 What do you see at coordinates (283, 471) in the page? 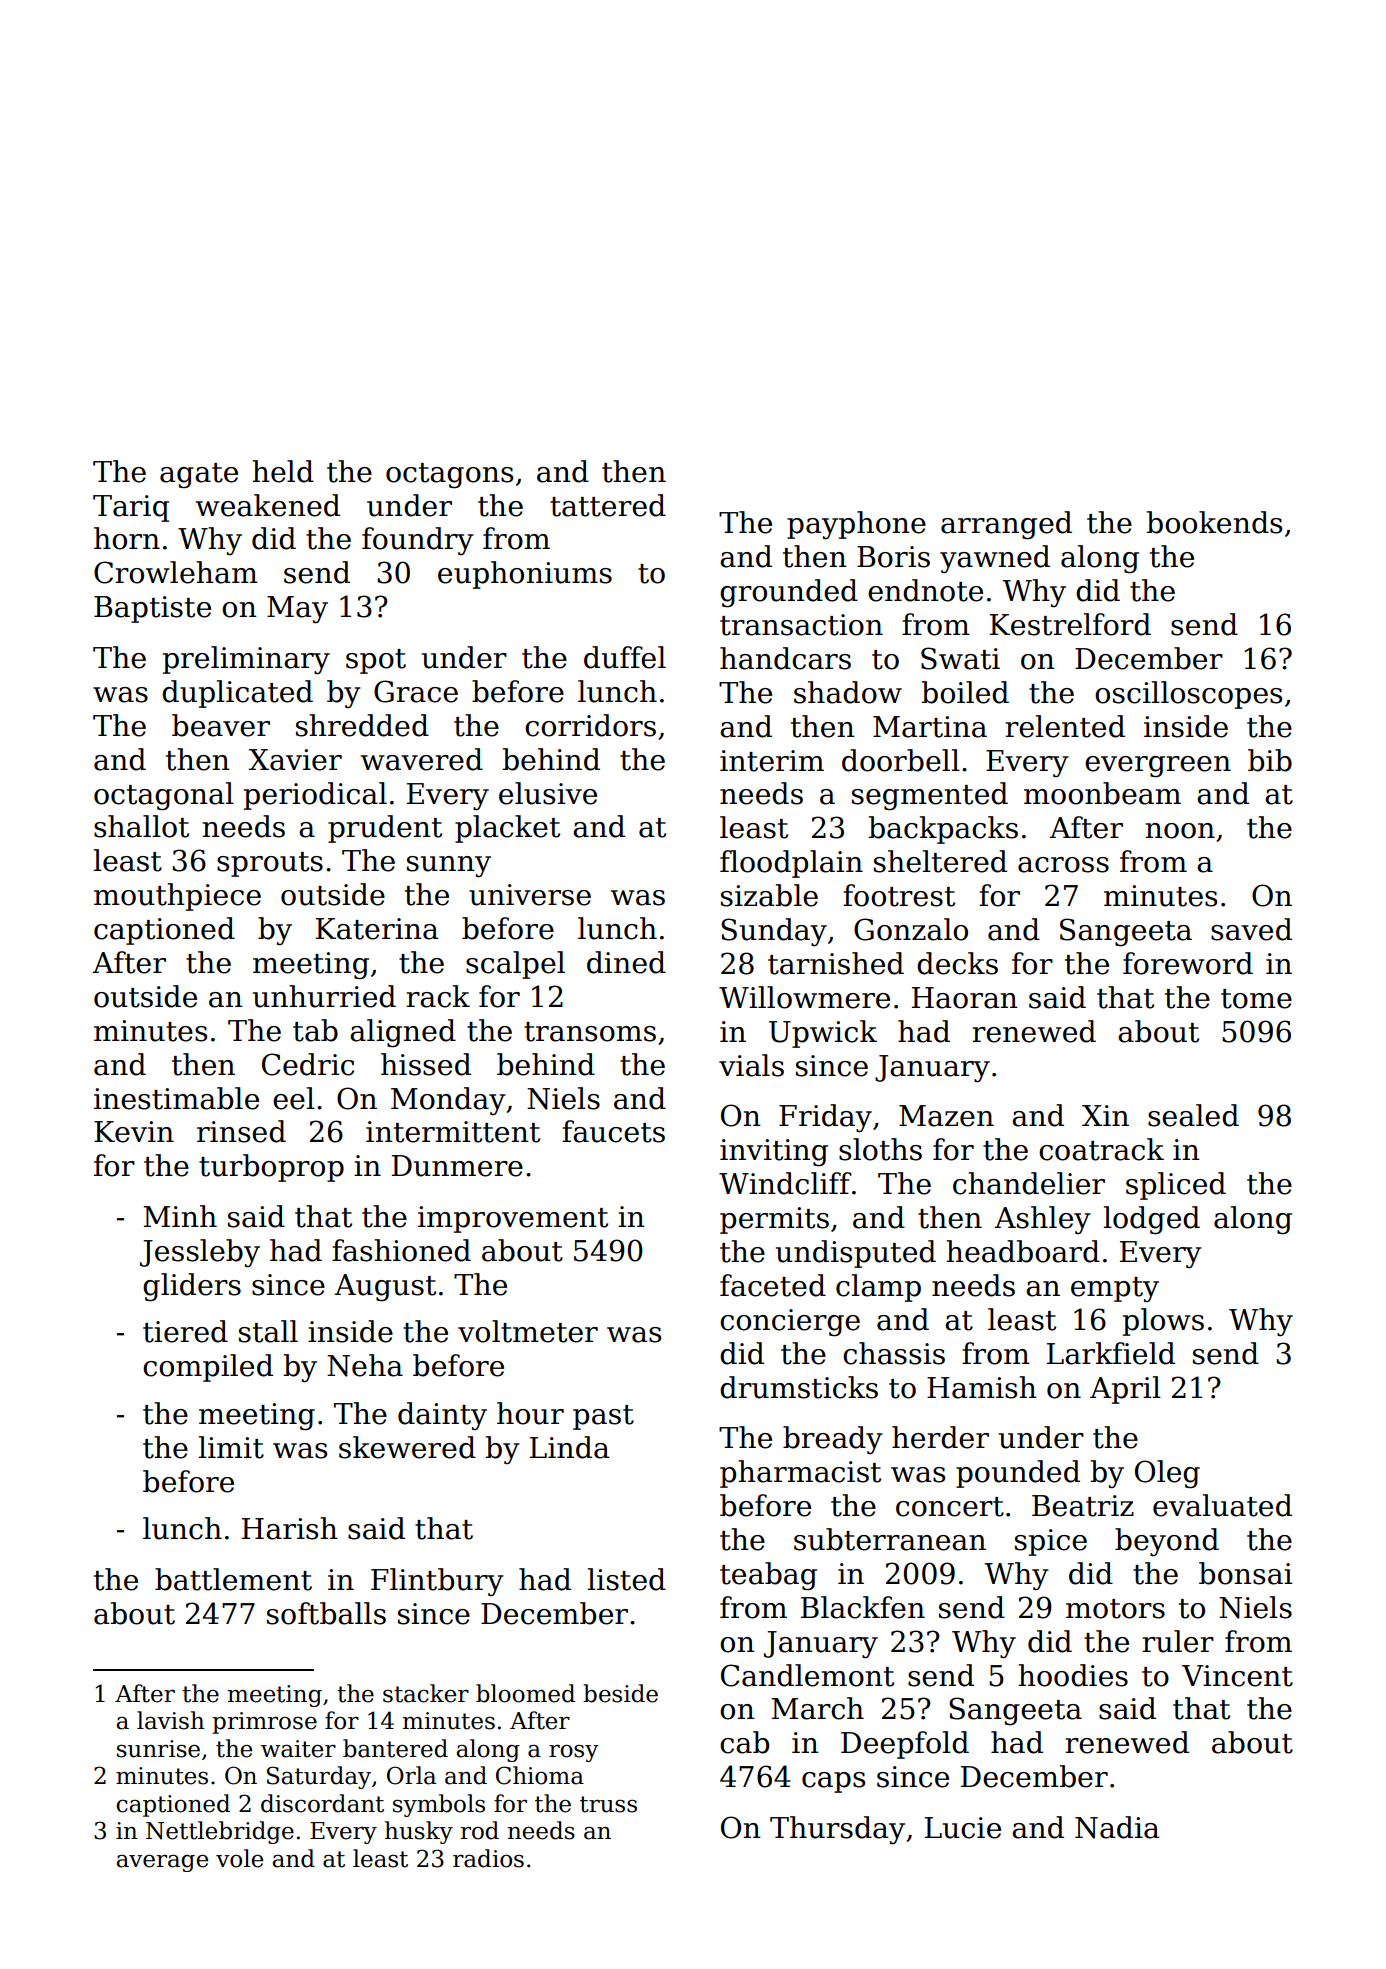
I see `held` at bounding box center [283, 471].
